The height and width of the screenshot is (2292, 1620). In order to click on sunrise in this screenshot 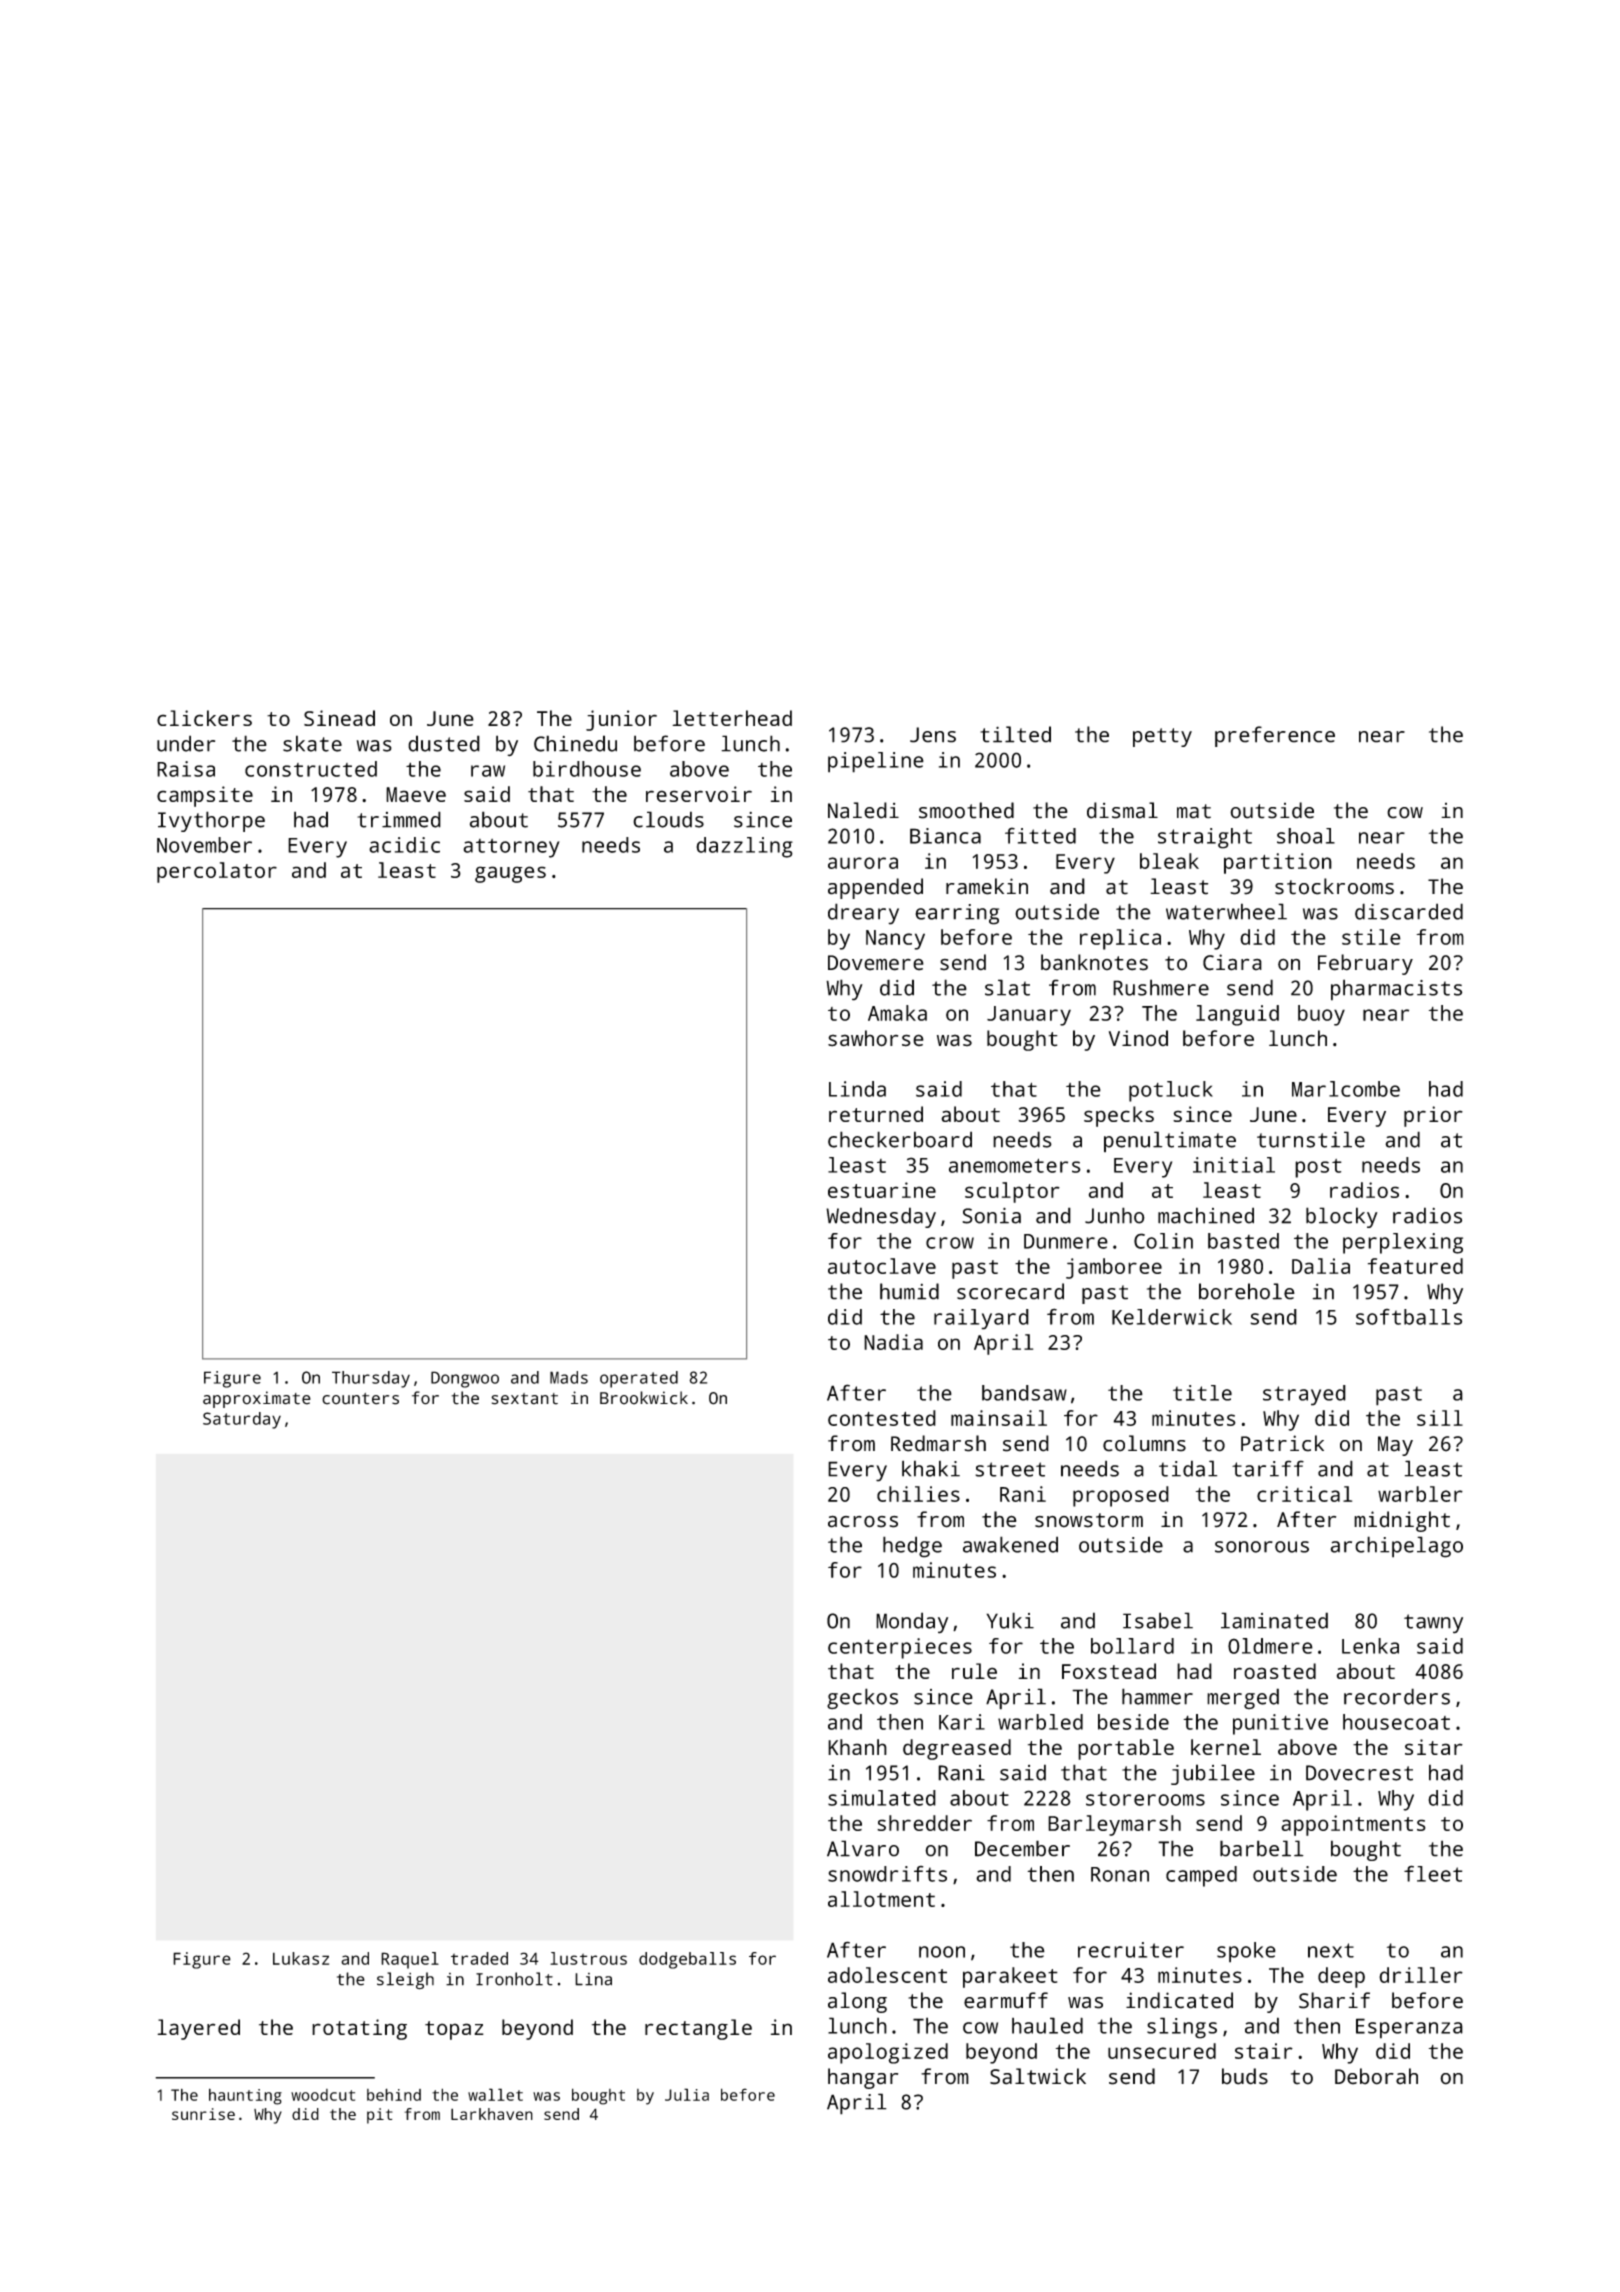, I will do `click(203, 2114)`.
